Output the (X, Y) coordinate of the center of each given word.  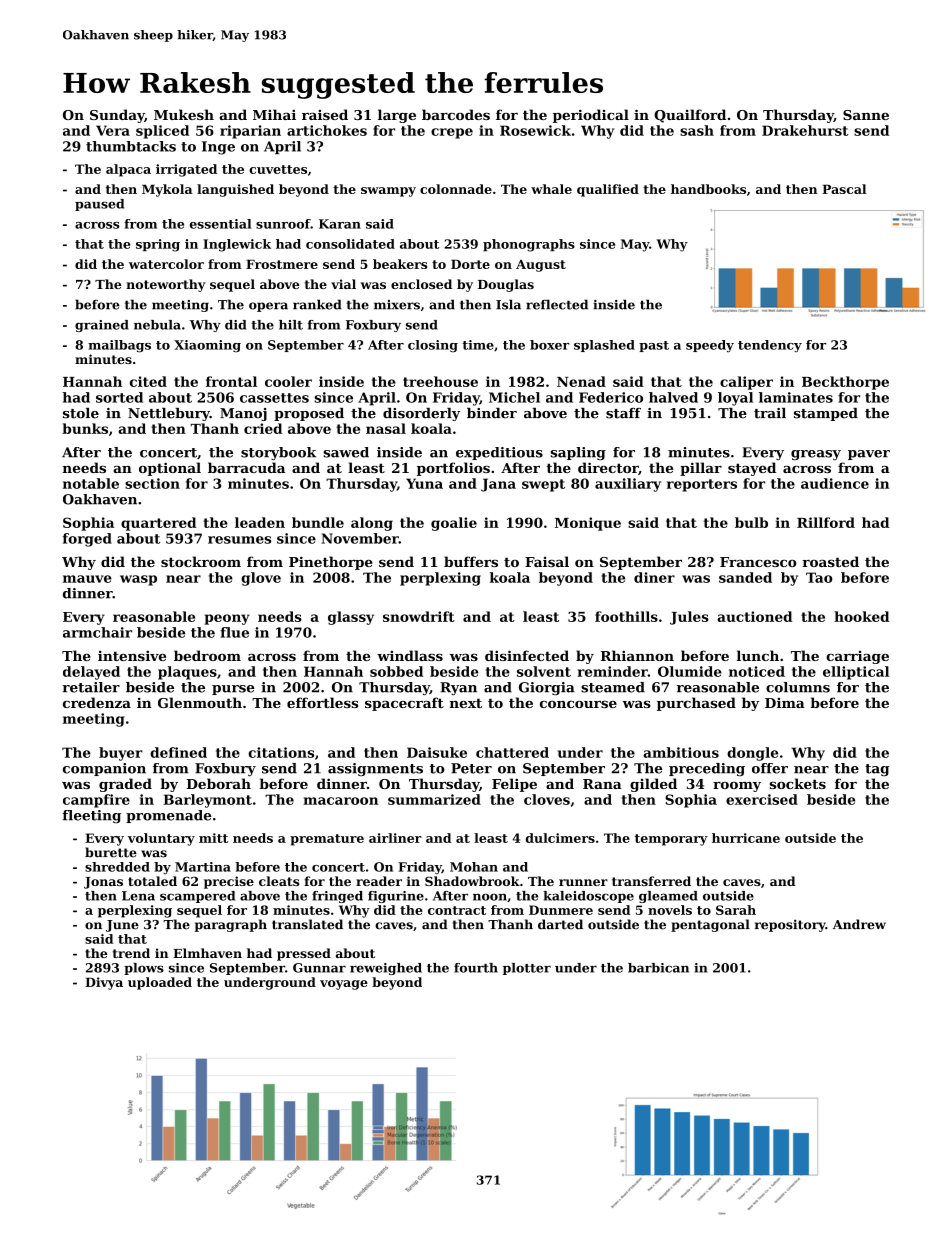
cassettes (274, 398)
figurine (396, 897)
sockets (798, 783)
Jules (689, 618)
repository (790, 925)
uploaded (160, 983)
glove (261, 579)
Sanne (866, 115)
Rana (602, 784)
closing (433, 346)
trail (770, 413)
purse (233, 690)
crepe (452, 133)
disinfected (527, 655)
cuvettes (278, 169)
